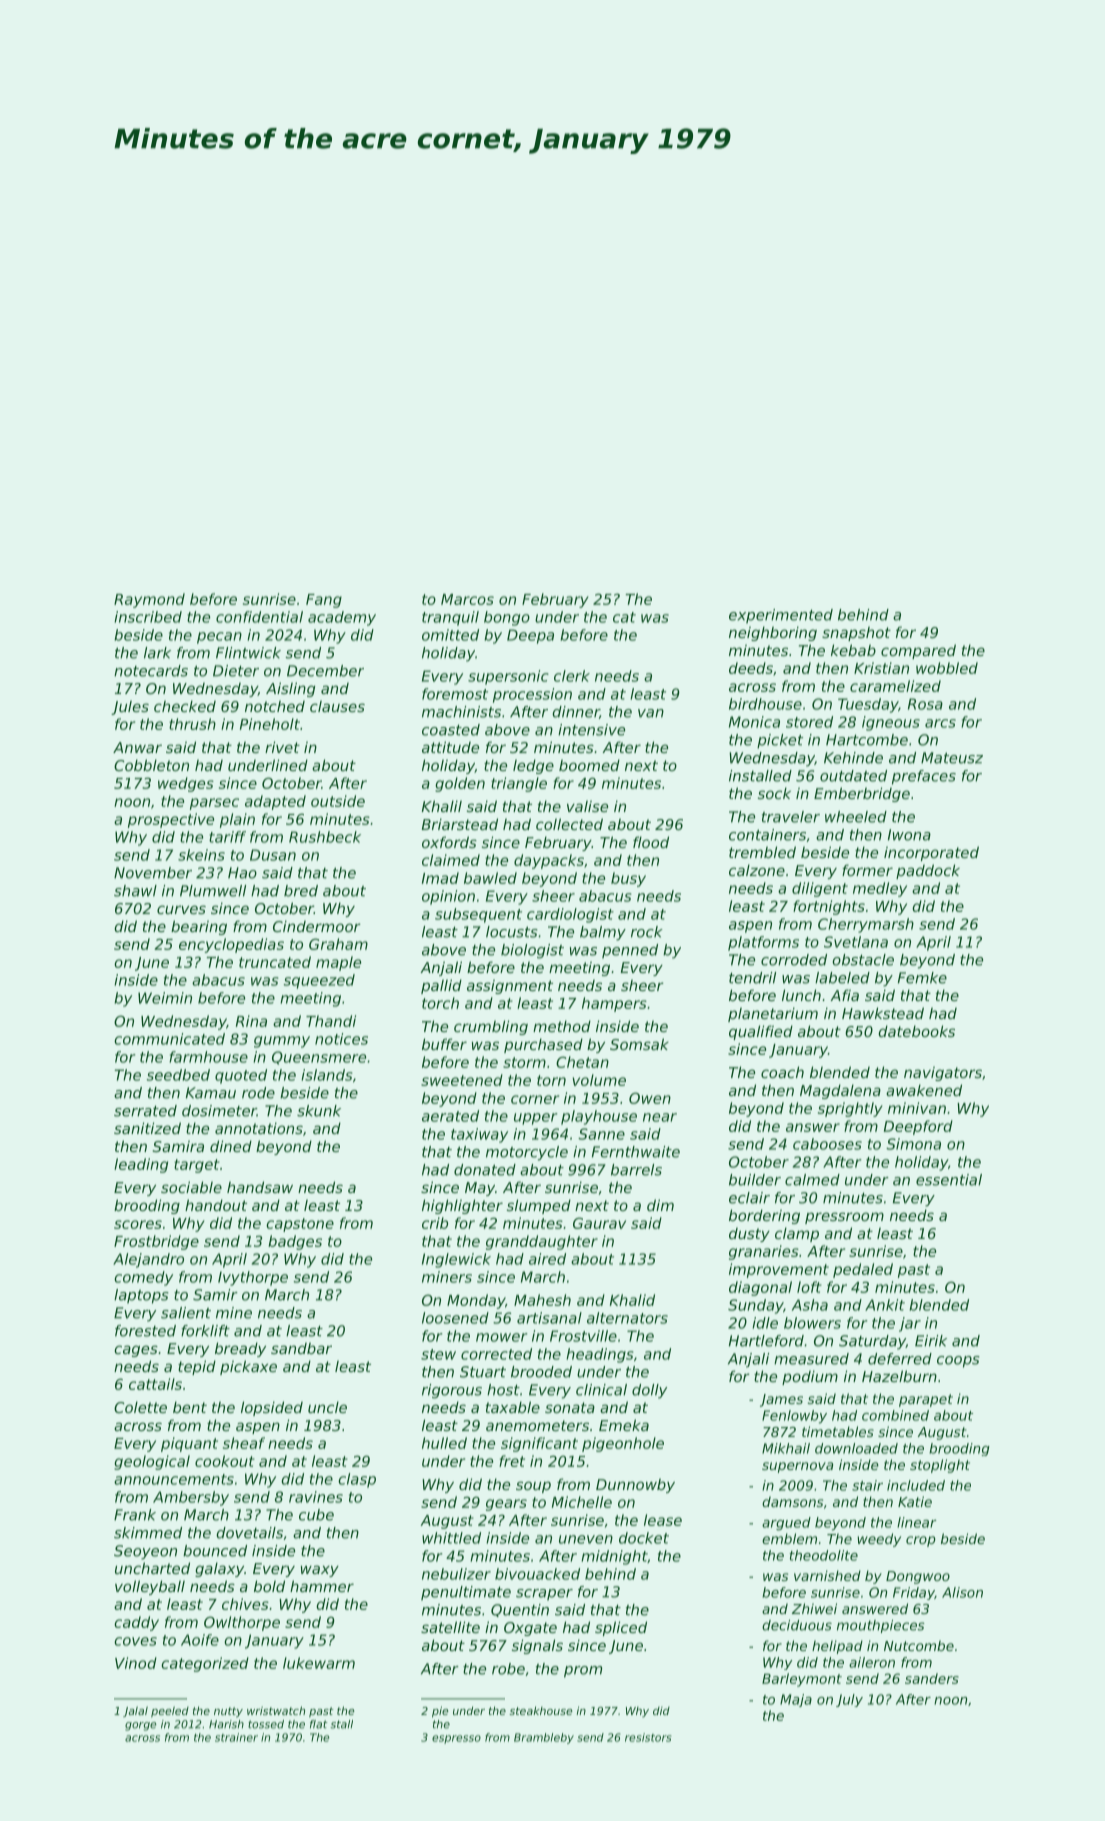 The width and height of the page is (1105, 1821). What do you see at coordinates (543, 1045) in the page?
I see `purchased` at bounding box center [543, 1045].
